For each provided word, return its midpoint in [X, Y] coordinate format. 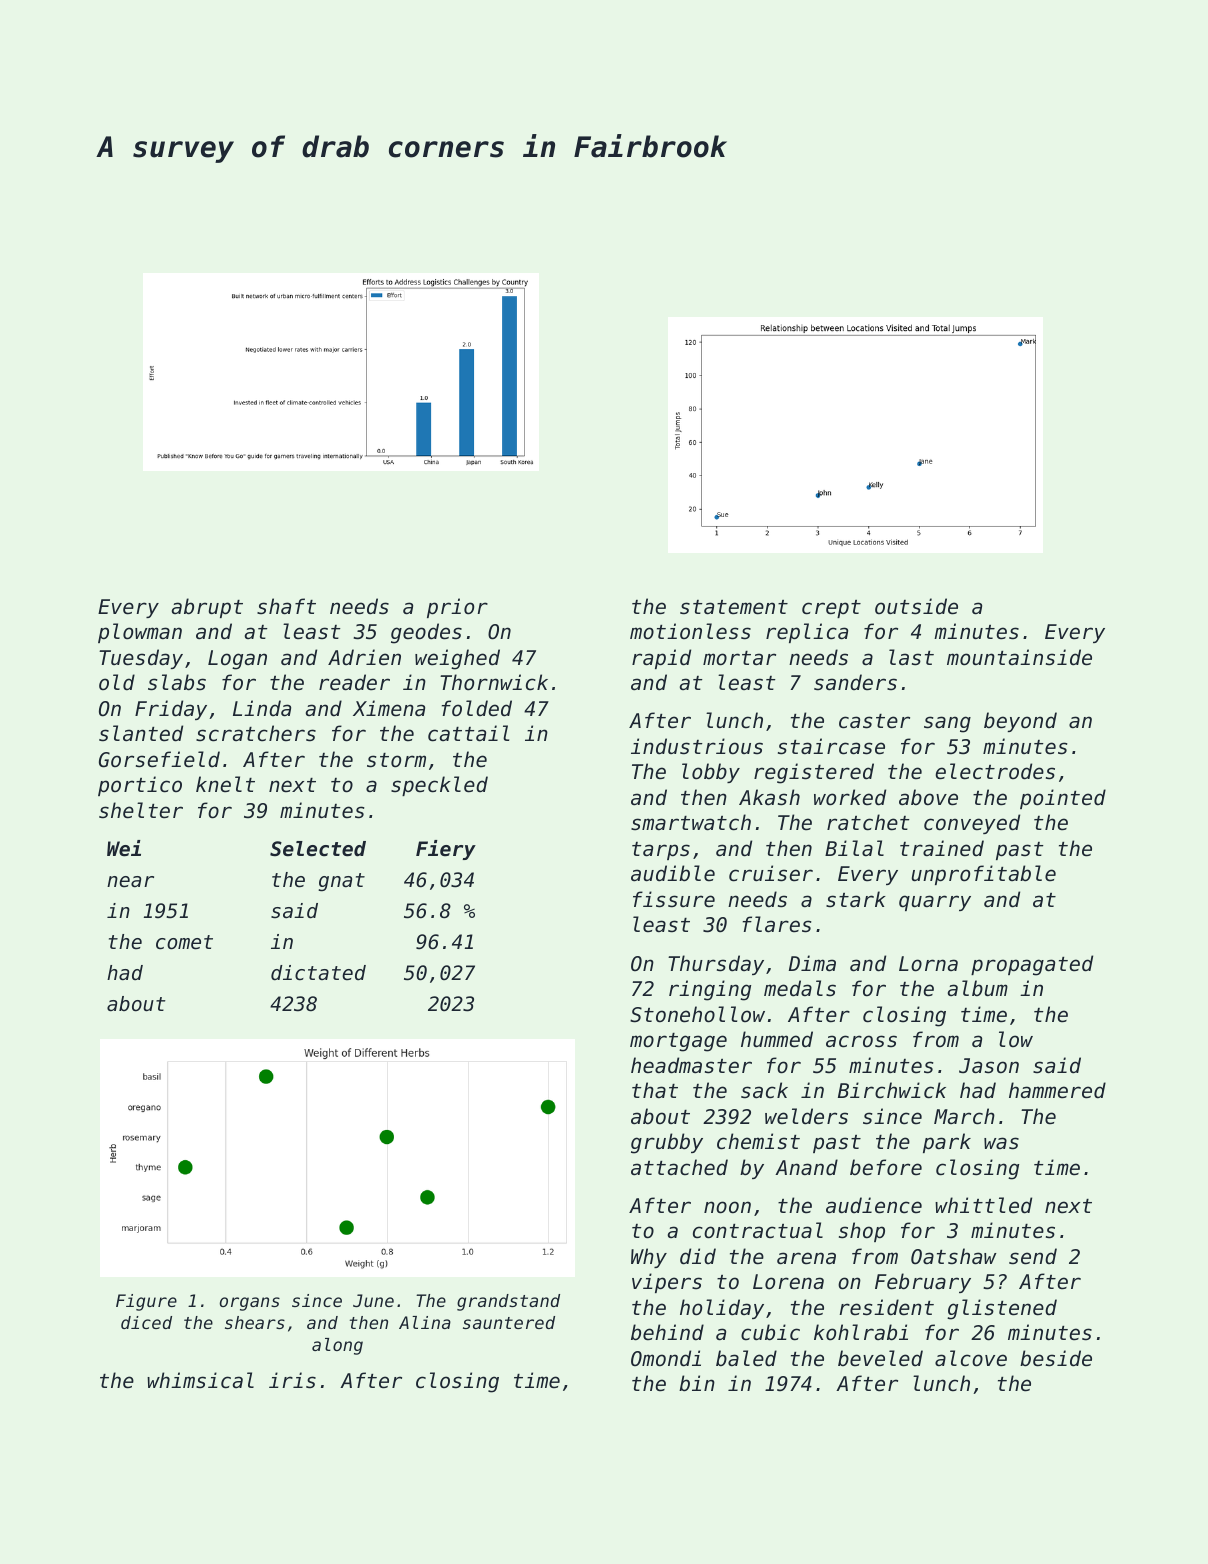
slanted [141, 733]
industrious [697, 746]
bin [697, 1383]
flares [777, 924]
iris [292, 1380]
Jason [989, 1066]
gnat [341, 882]
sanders [855, 682]
